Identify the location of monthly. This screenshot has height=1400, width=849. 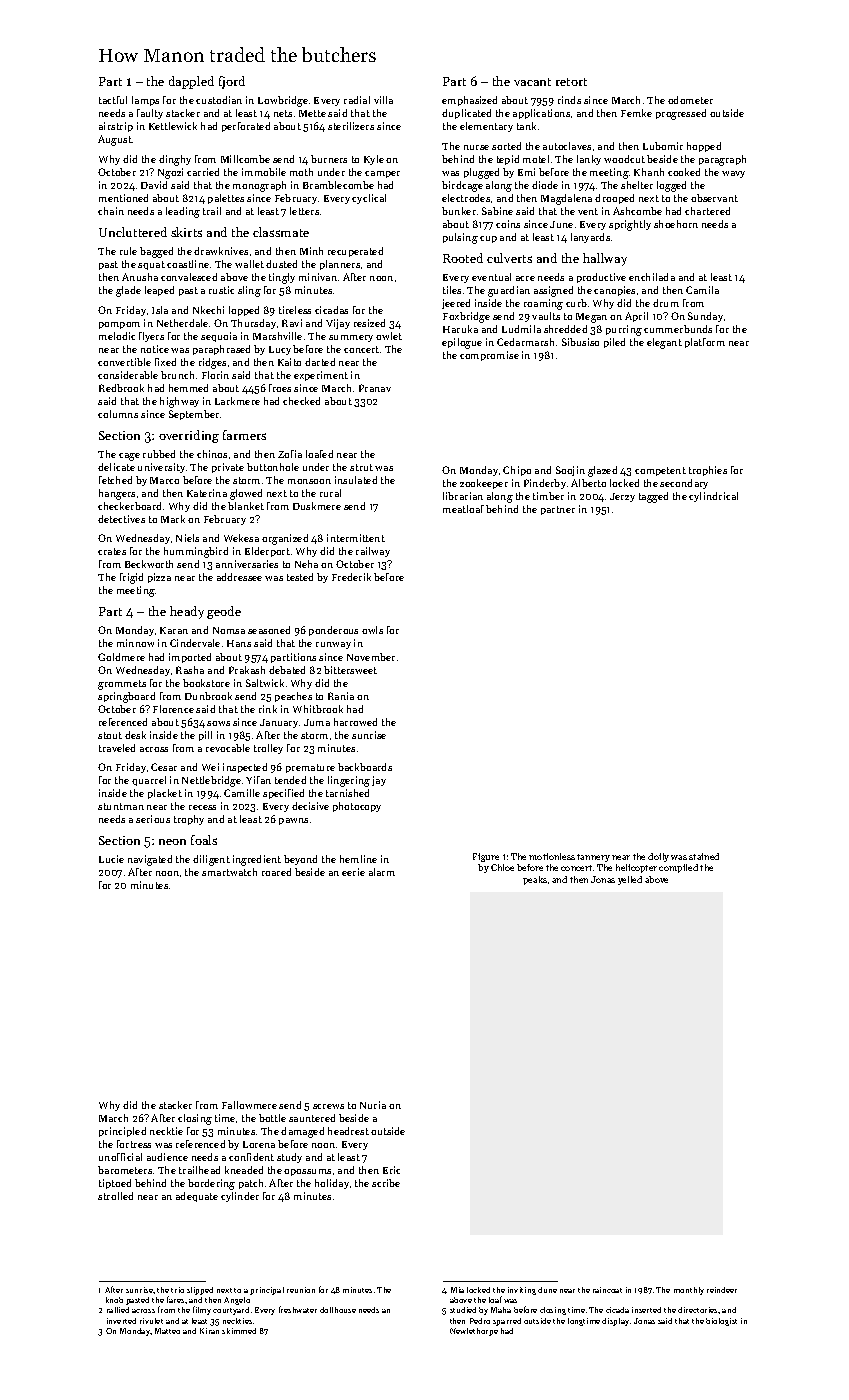
(689, 1291).
